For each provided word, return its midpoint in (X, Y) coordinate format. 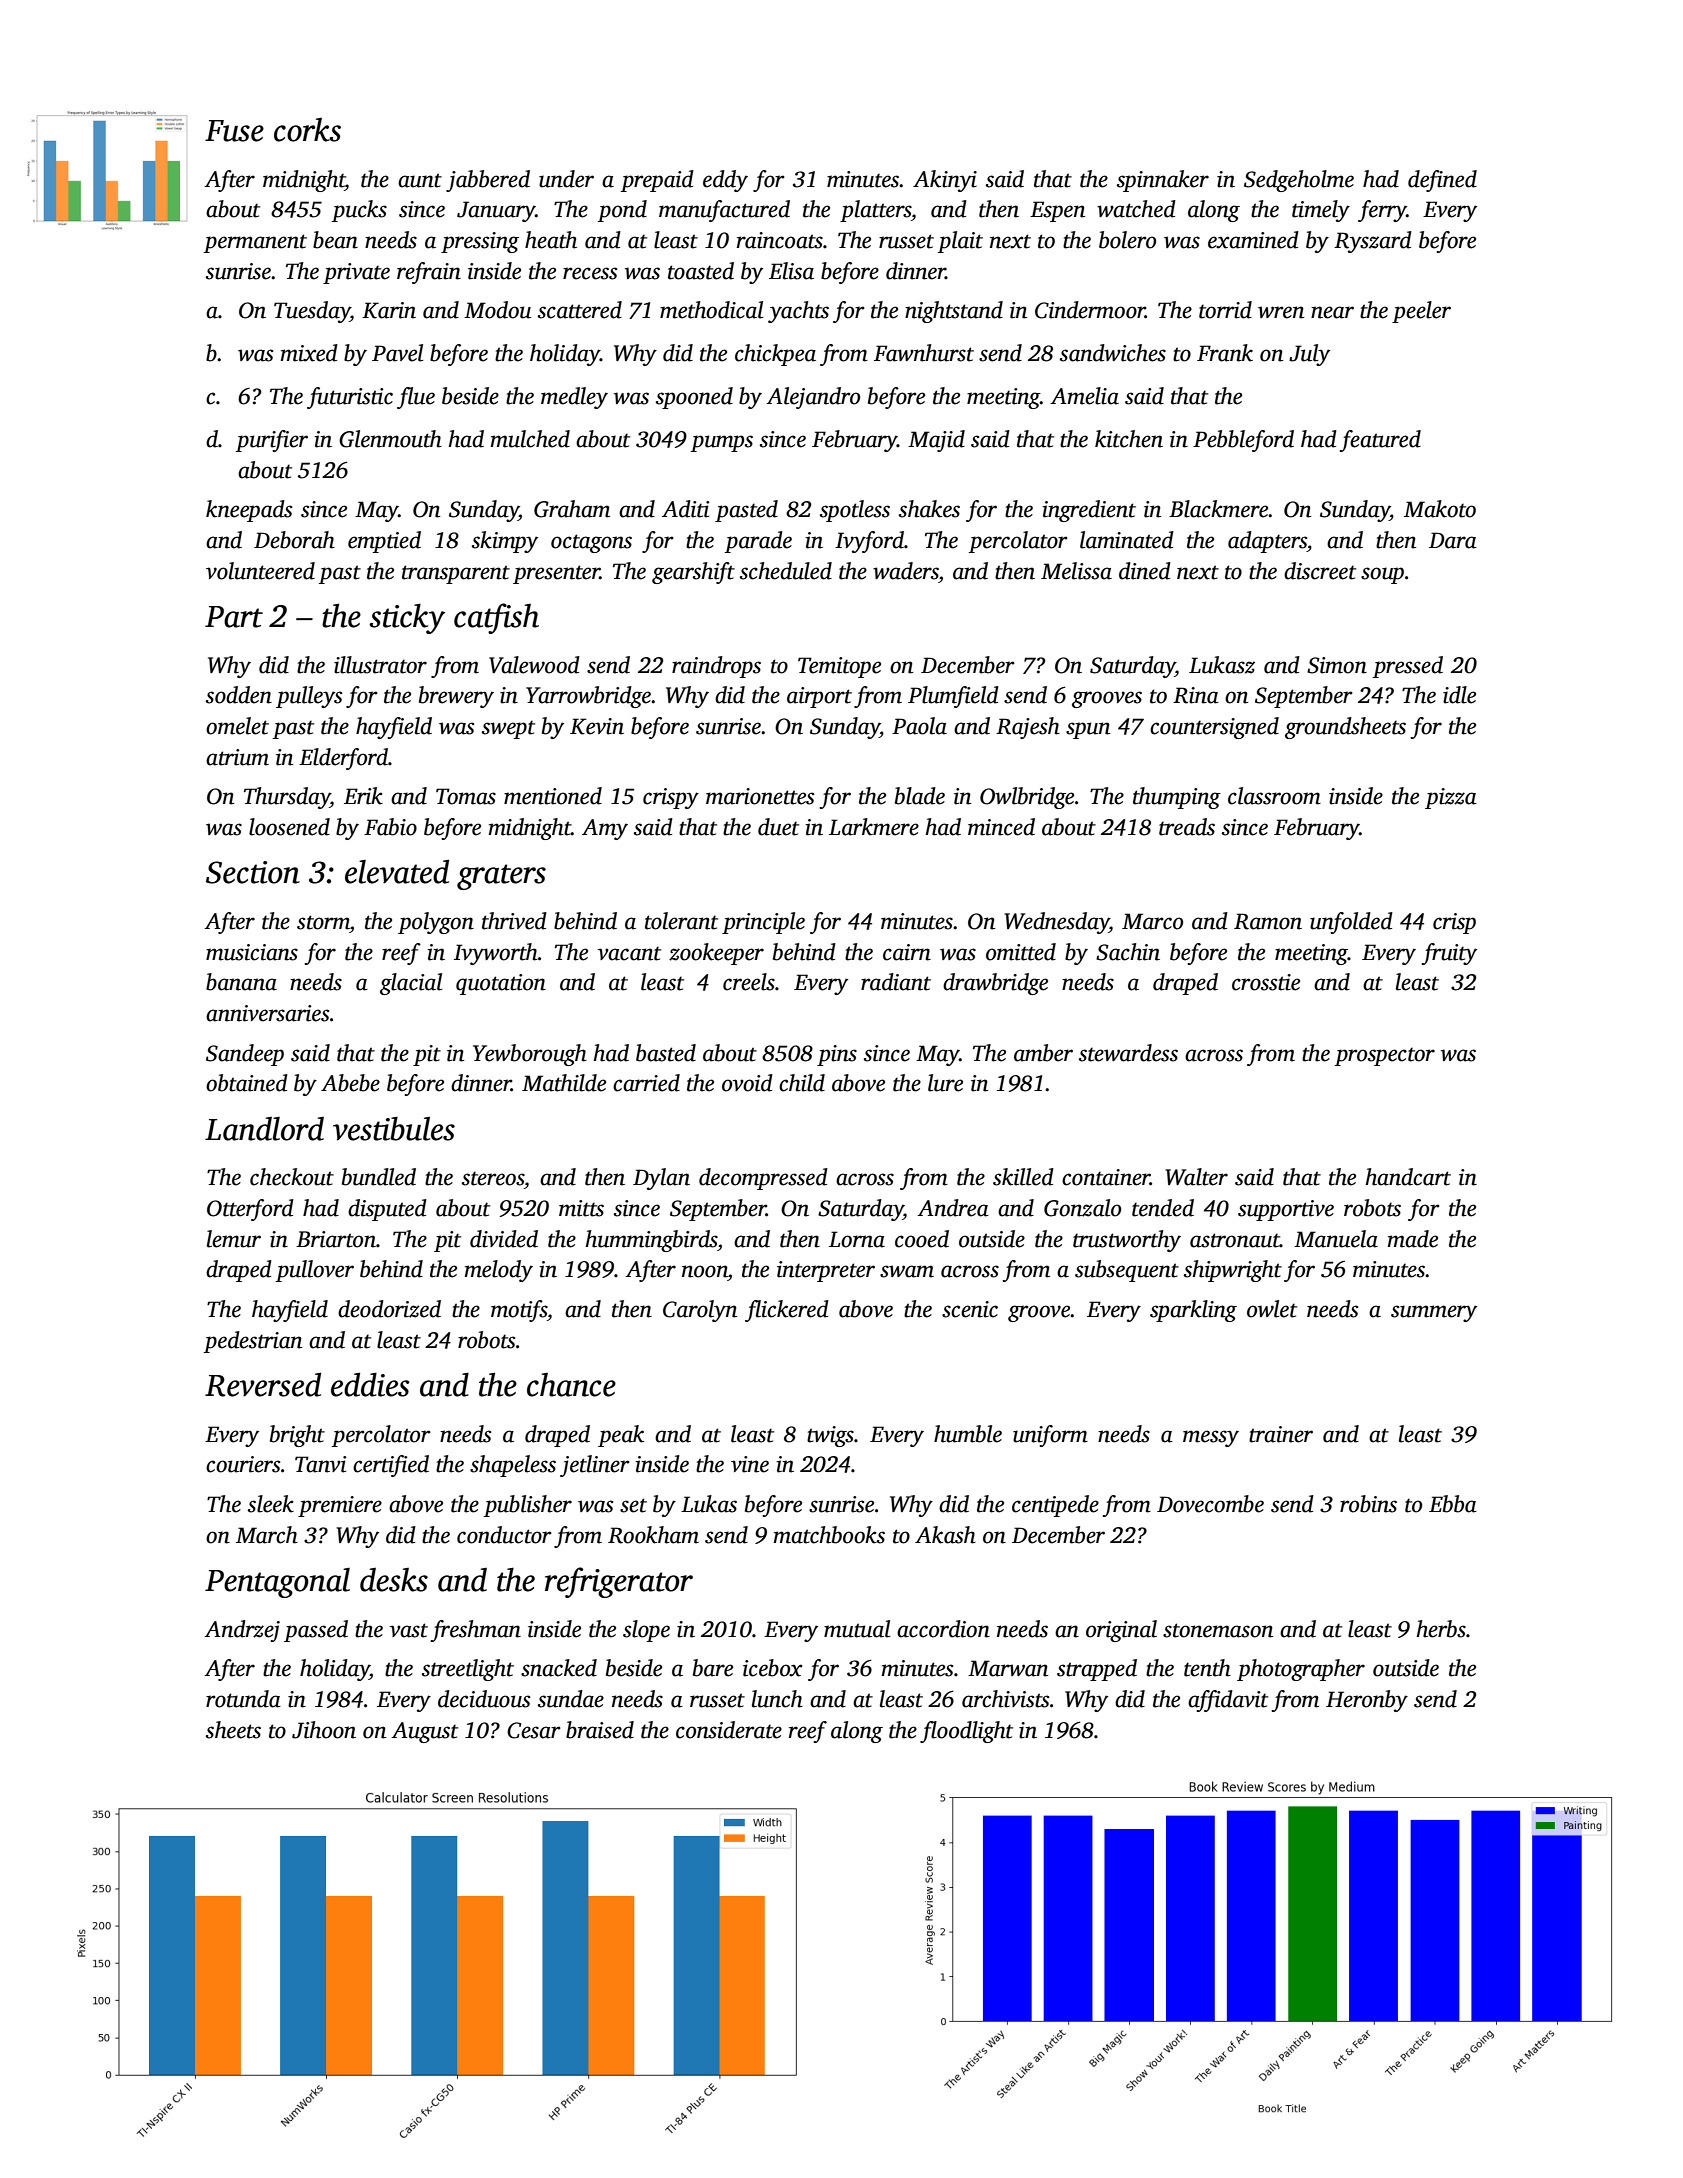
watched (1136, 209)
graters (501, 877)
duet (778, 827)
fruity (1449, 954)
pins (837, 1055)
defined (1442, 181)
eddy (725, 181)
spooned (694, 398)
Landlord (264, 1129)
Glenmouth (390, 439)
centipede (1055, 1506)
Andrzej (242, 1631)
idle (1459, 695)
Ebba (1453, 1504)
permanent (255, 243)
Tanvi (320, 1464)
